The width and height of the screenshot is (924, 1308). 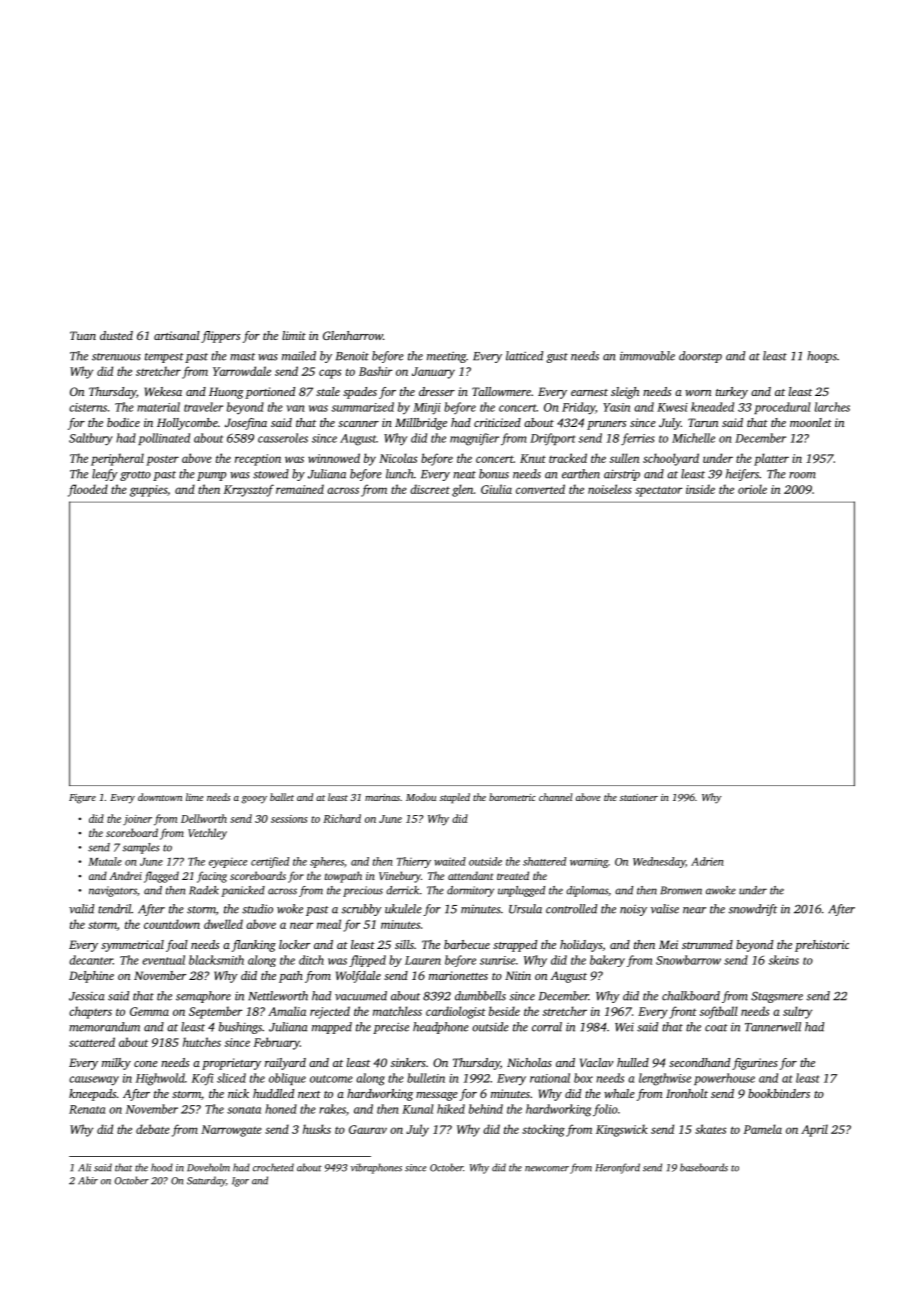 What do you see at coordinates (240, 1028) in the screenshot?
I see `bushings` at bounding box center [240, 1028].
